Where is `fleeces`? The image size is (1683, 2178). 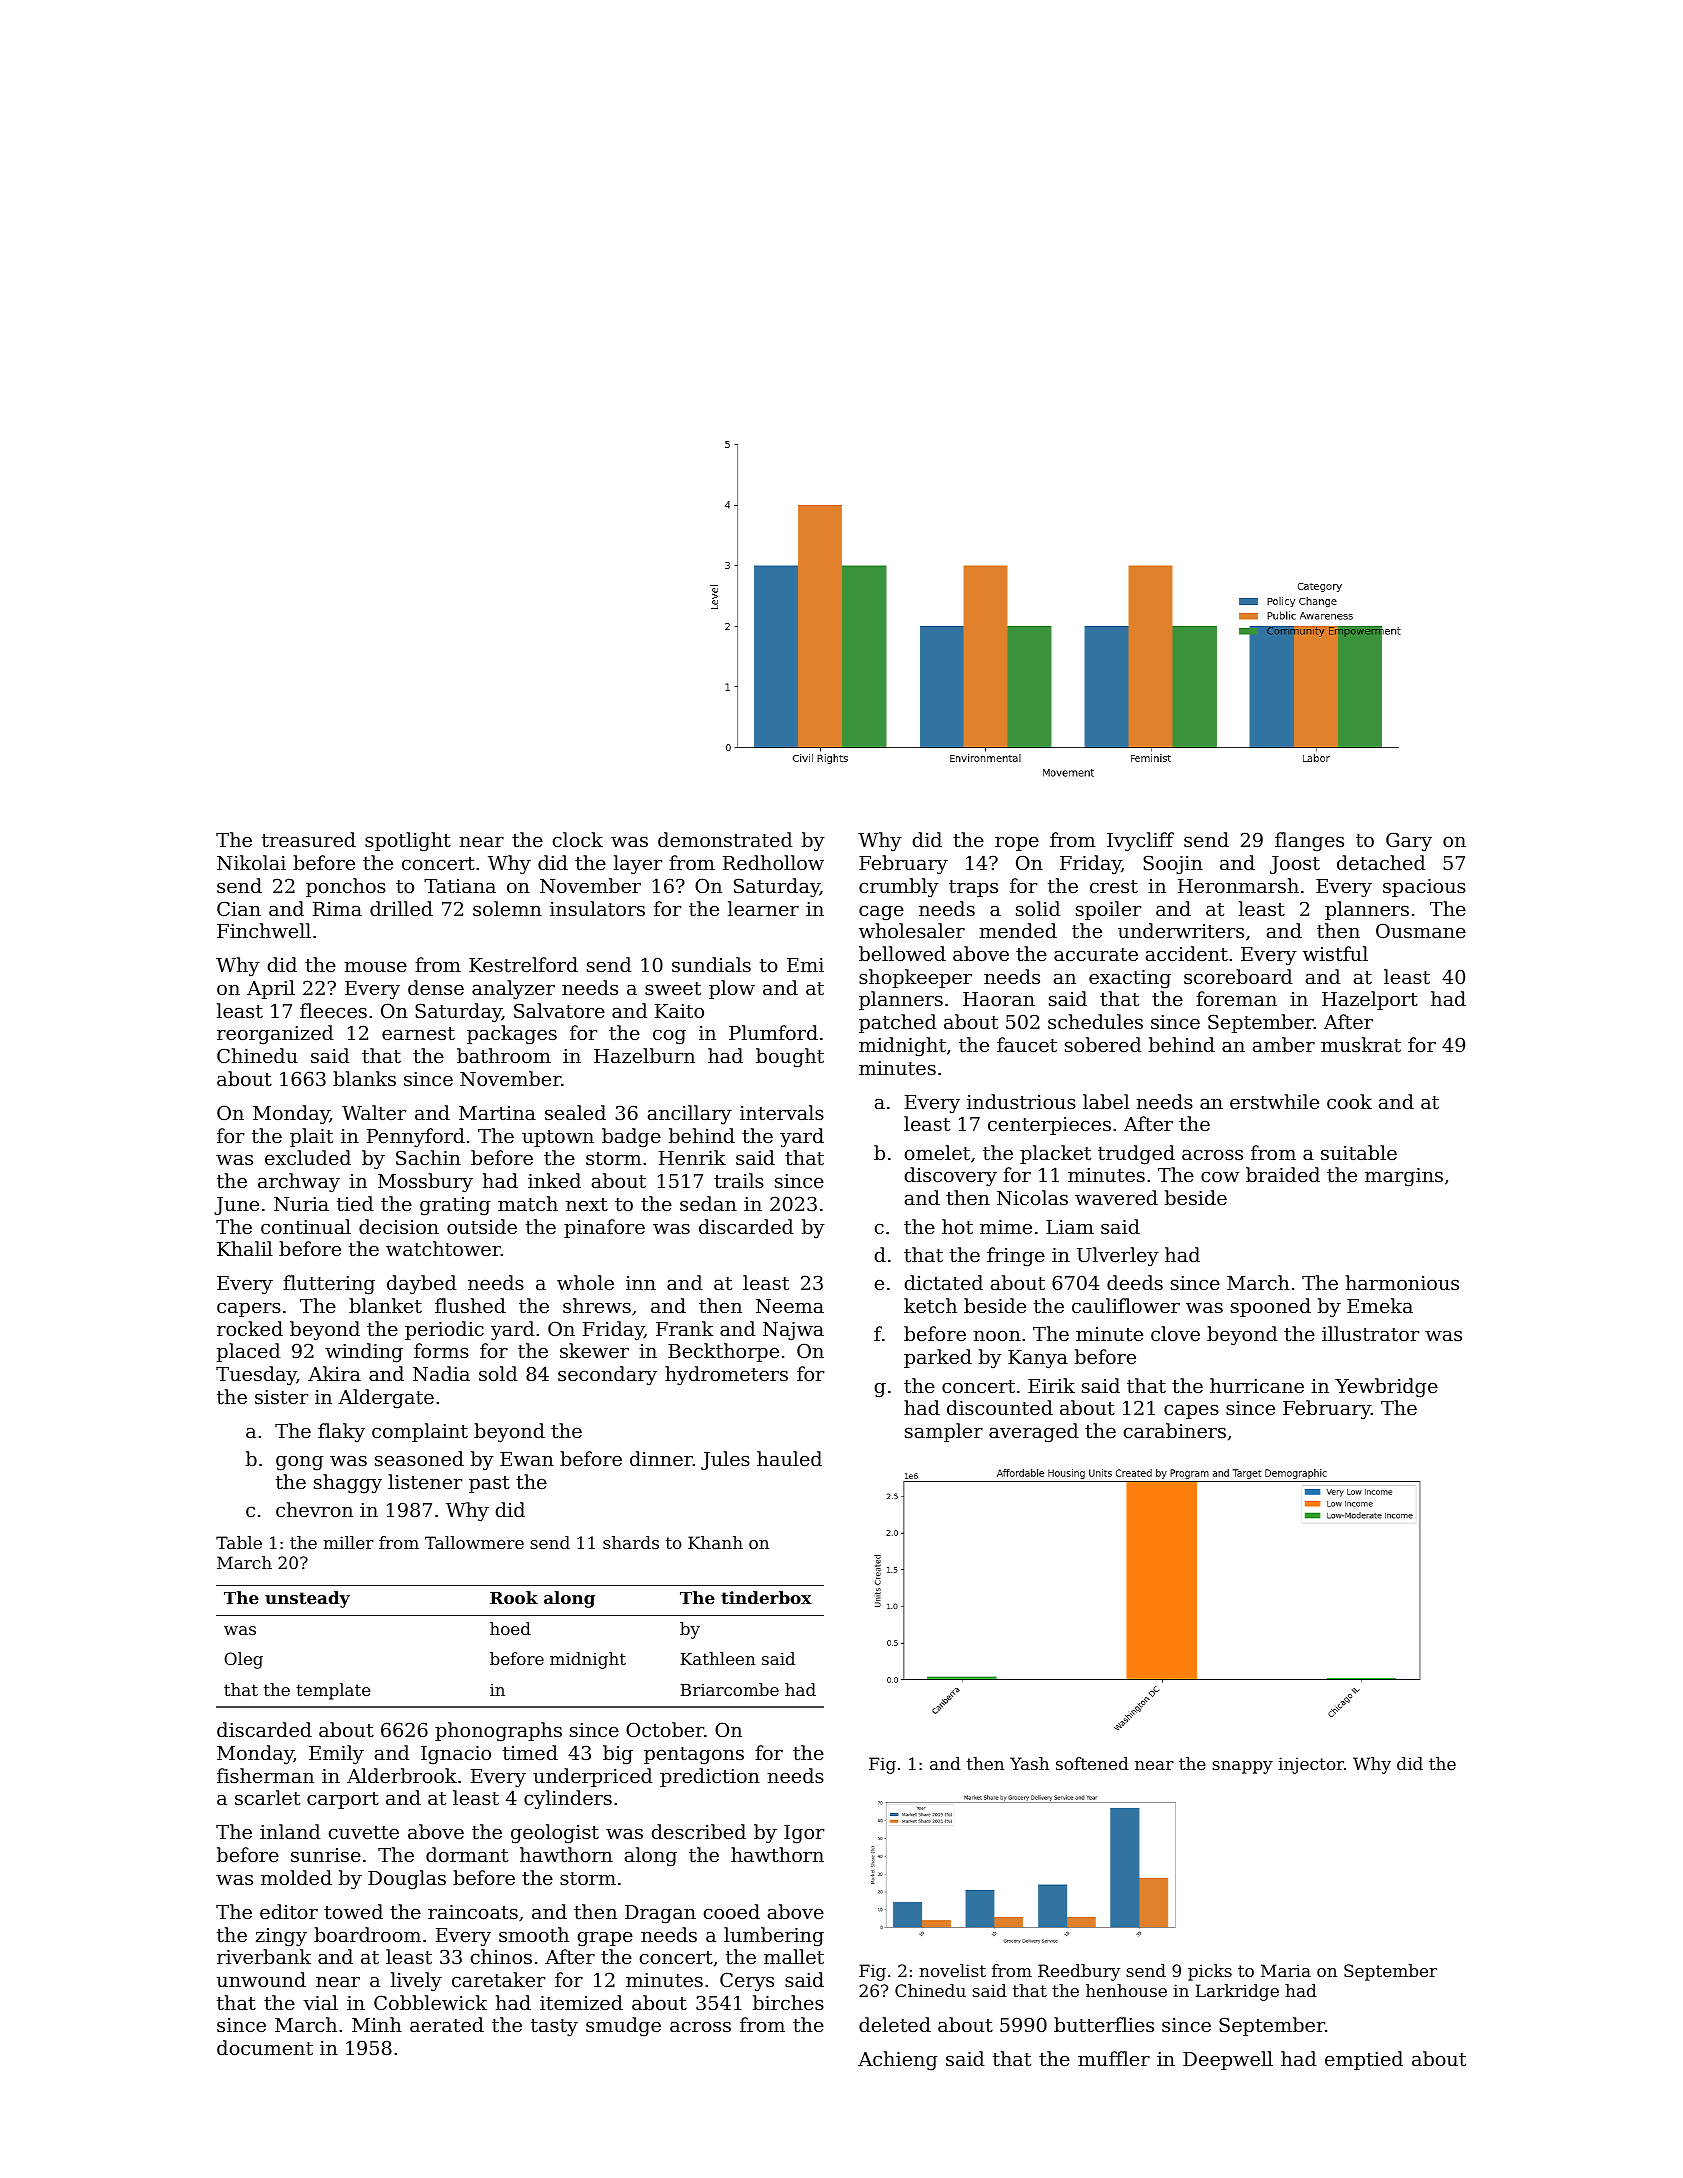 fleeces is located at coordinates (333, 1010).
